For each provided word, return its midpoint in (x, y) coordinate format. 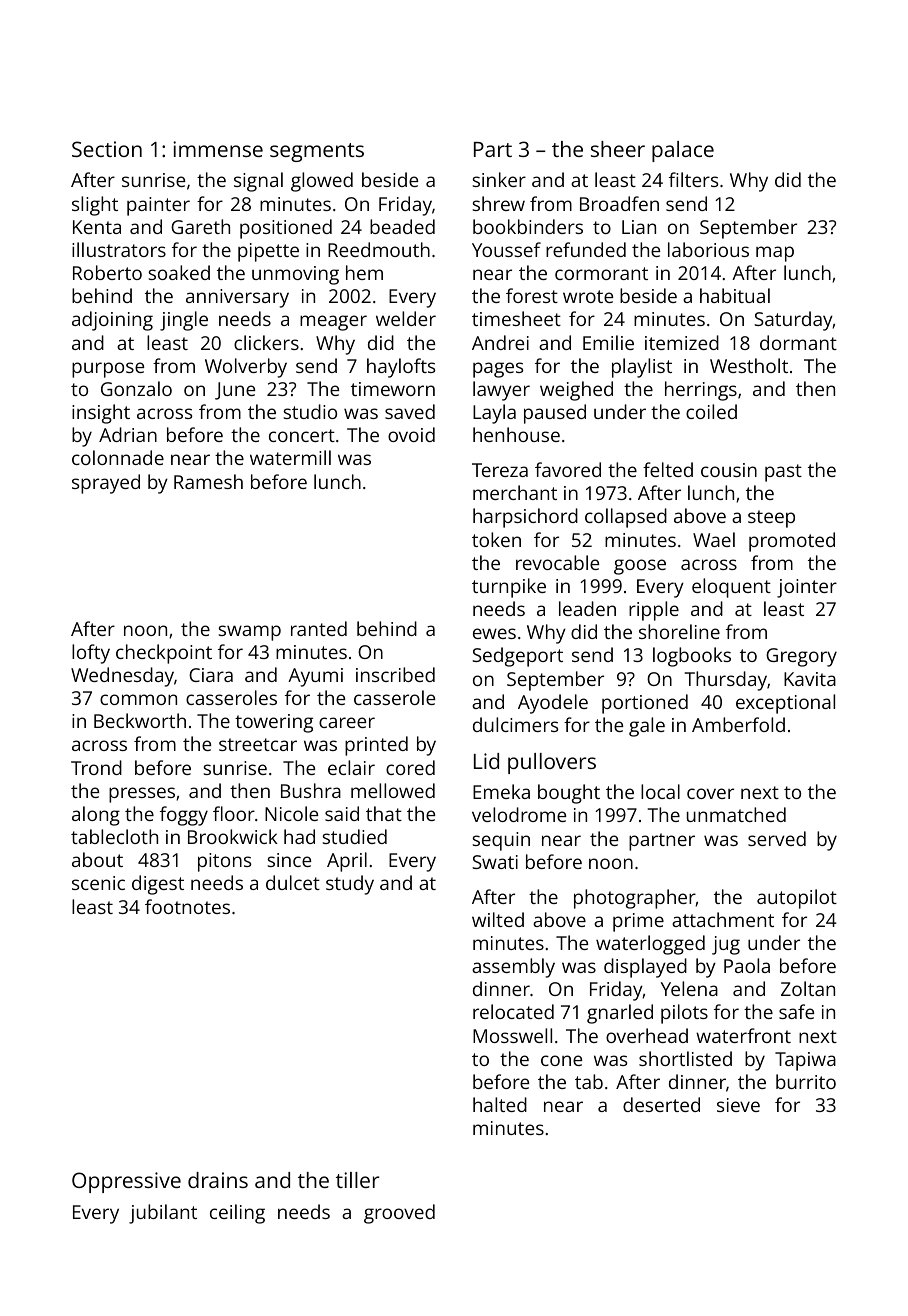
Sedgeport (517, 657)
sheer (618, 149)
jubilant (163, 1214)
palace (683, 151)
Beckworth (140, 720)
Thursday (726, 681)
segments (317, 152)
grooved (399, 1214)
